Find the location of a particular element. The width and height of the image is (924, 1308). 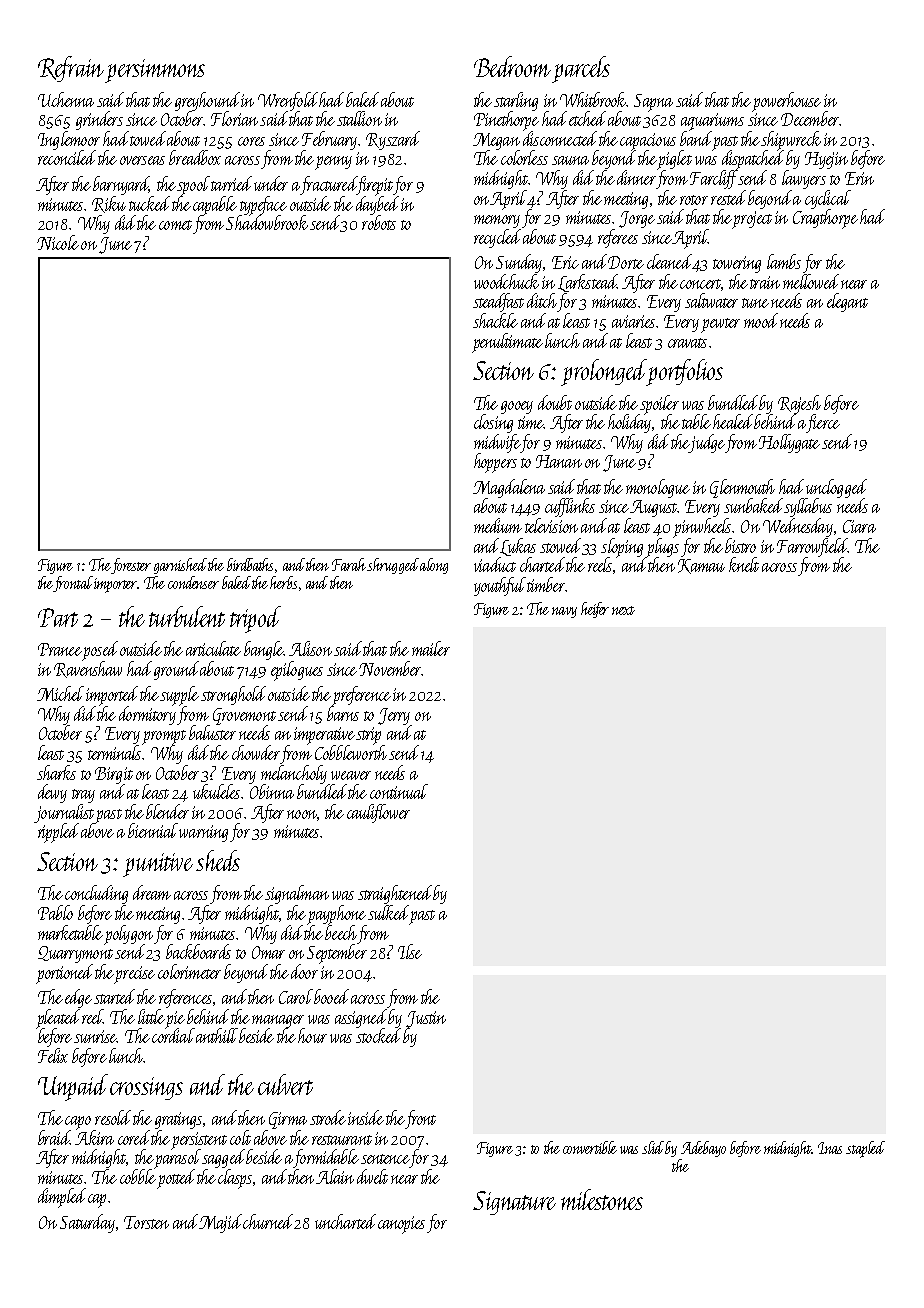

next is located at coordinates (623, 610).
